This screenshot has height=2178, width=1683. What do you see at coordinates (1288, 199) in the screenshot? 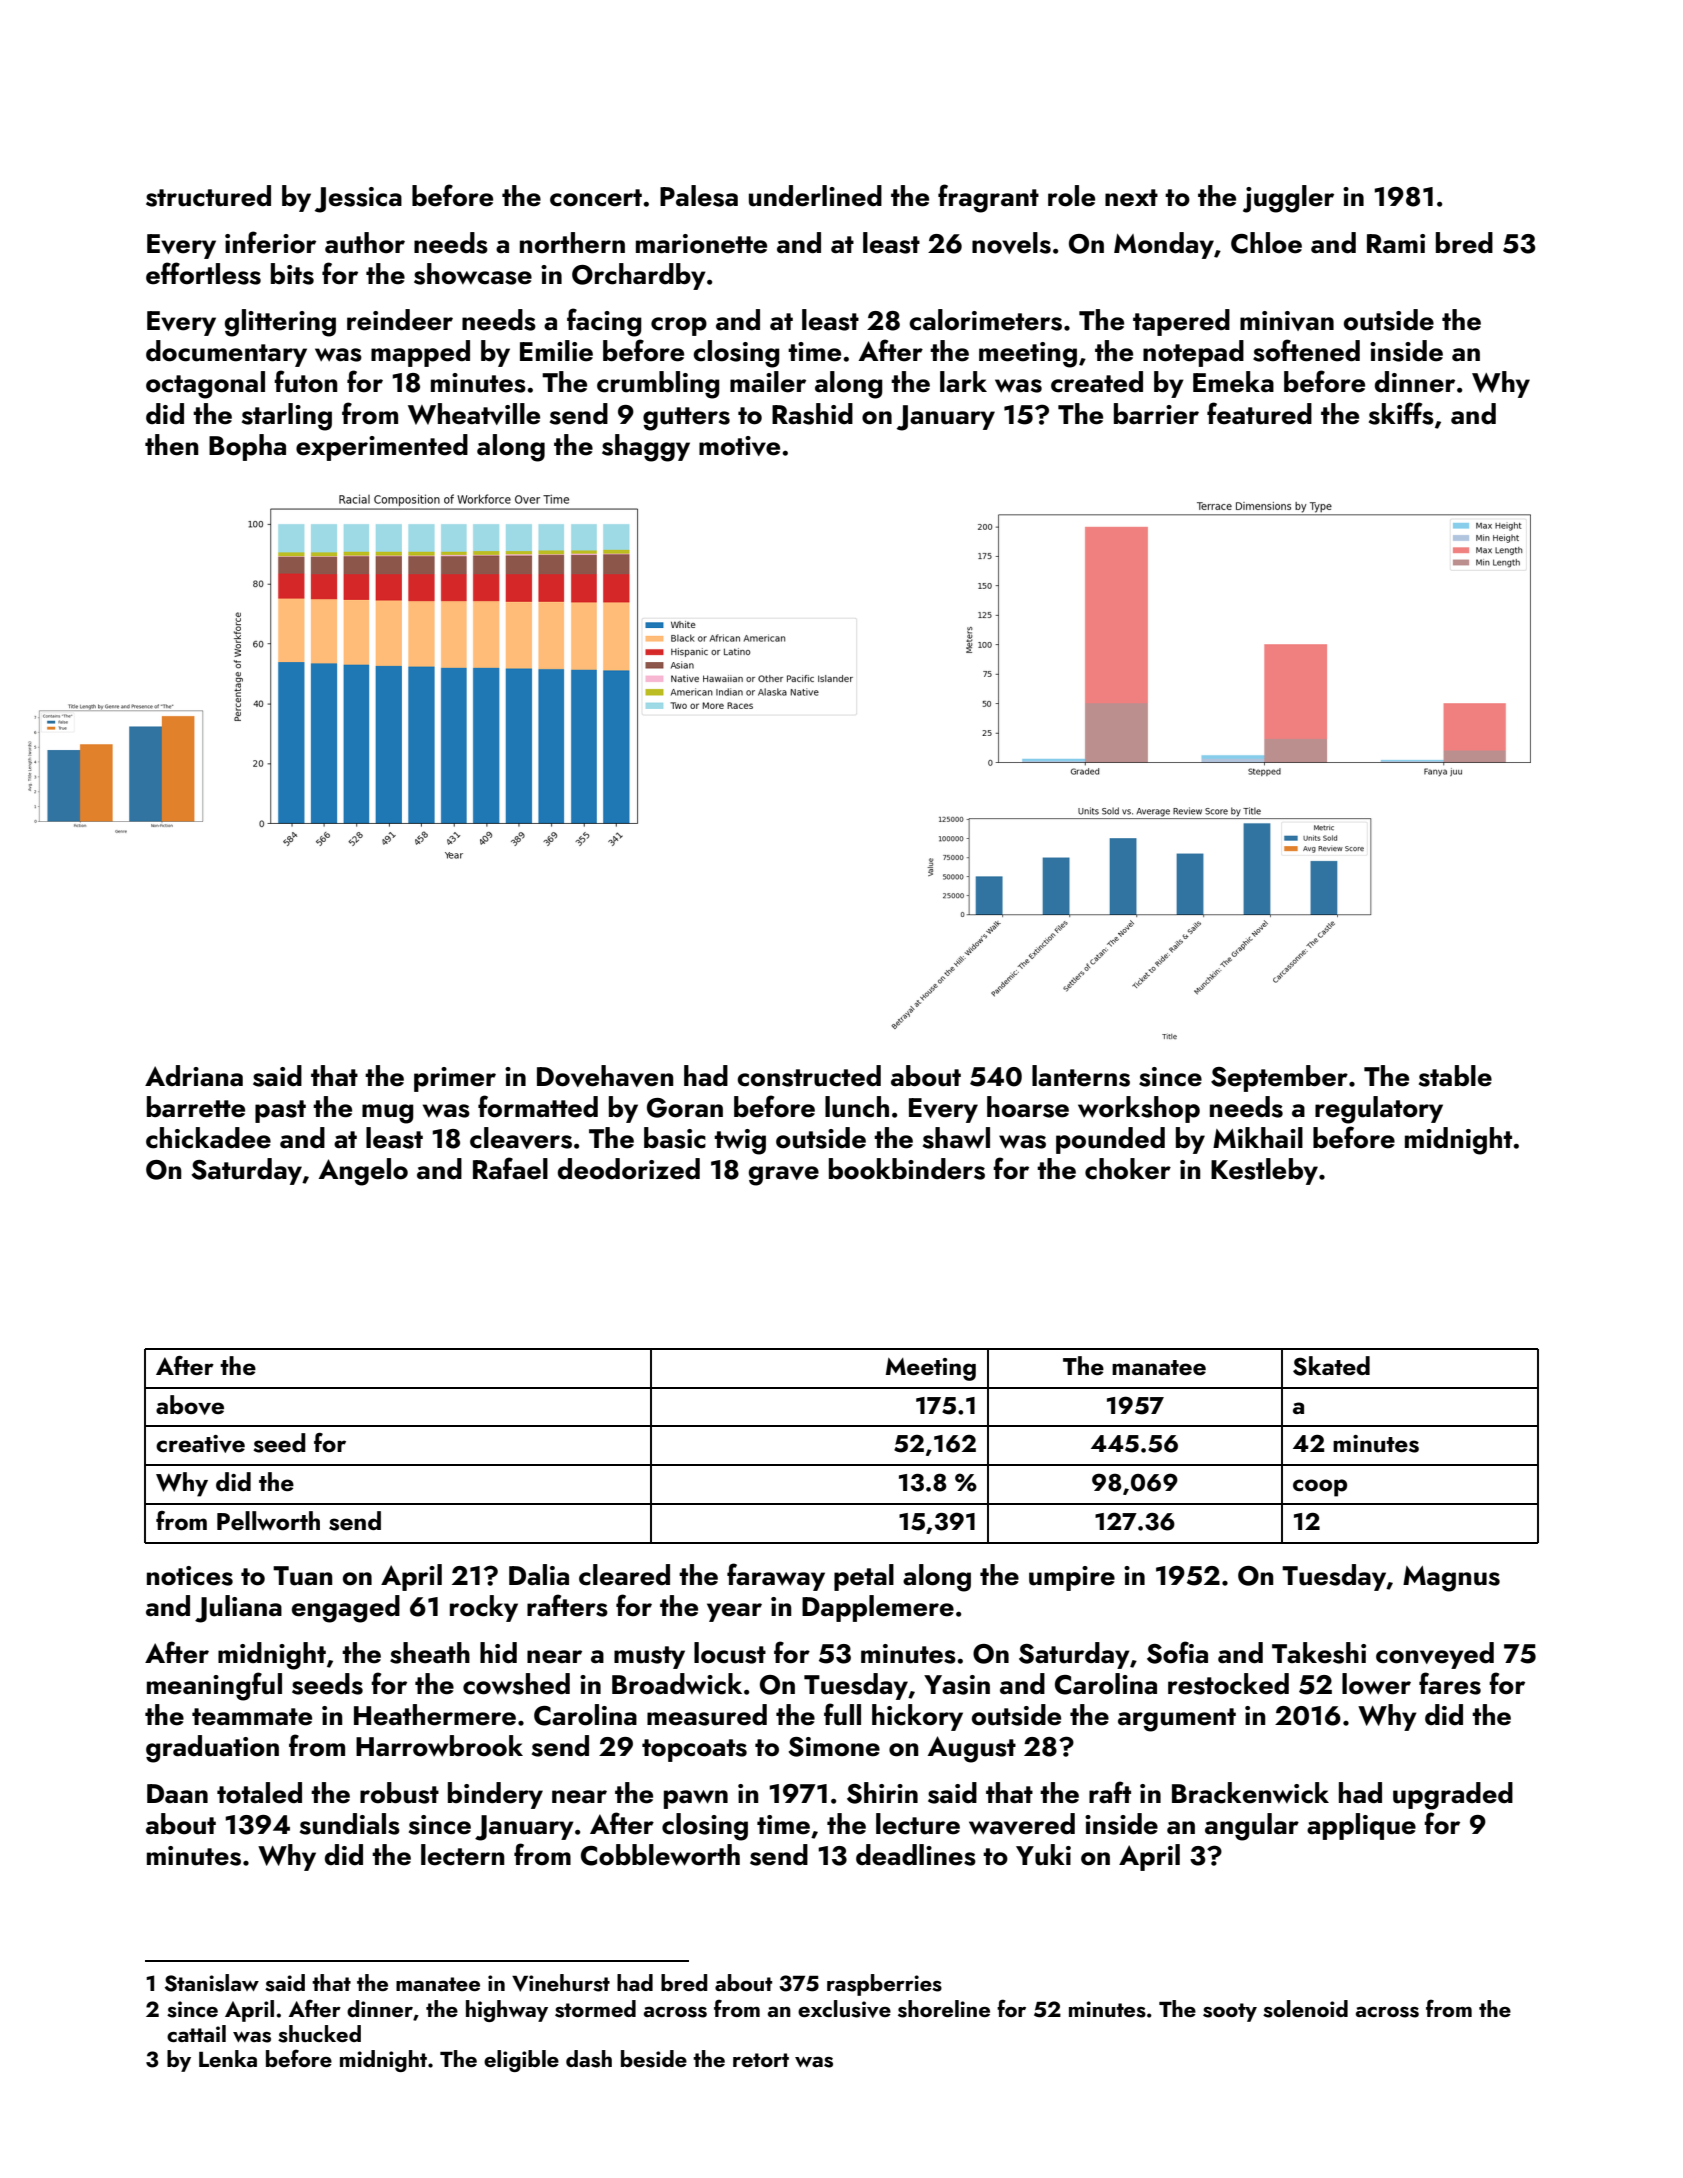
I see `juggler` at bounding box center [1288, 199].
